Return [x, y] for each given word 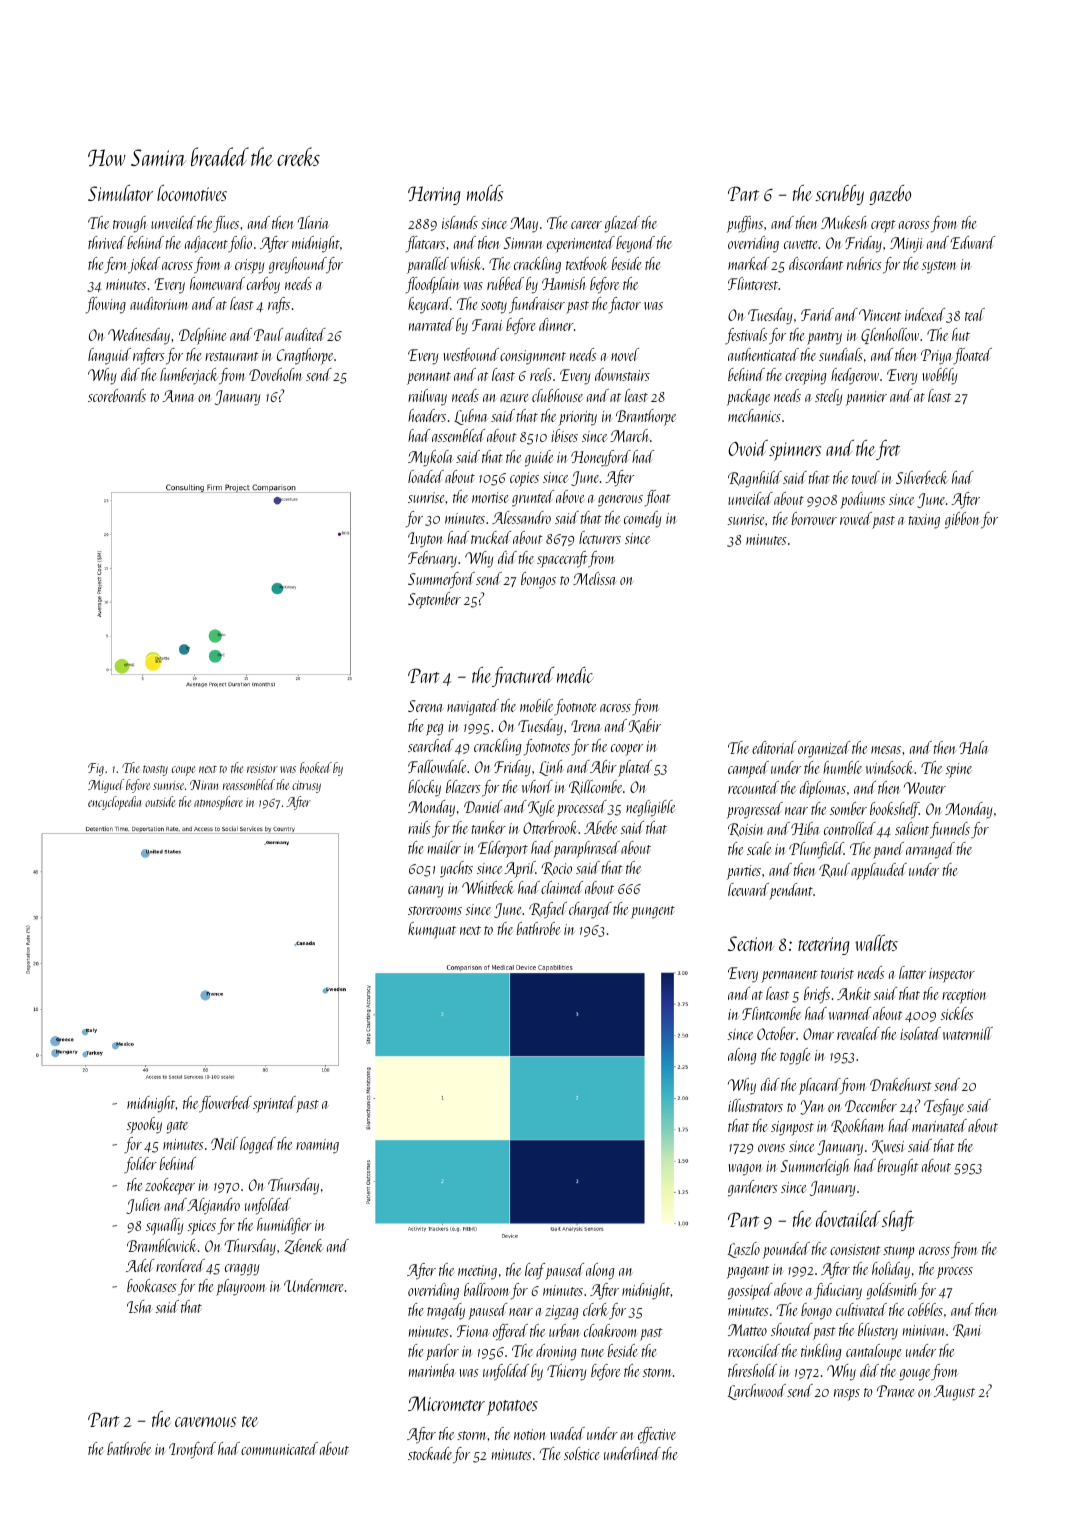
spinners [795, 451]
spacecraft [562, 559]
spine [959, 770]
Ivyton [426, 540]
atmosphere [218, 803]
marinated [939, 1125]
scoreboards [117, 395]
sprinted [274, 1104]
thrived [107, 242]
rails [419, 827]
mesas [886, 750]
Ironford [192, 1450]
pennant [429, 378]
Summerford [441, 580]
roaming [317, 1146]
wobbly [940, 376]
